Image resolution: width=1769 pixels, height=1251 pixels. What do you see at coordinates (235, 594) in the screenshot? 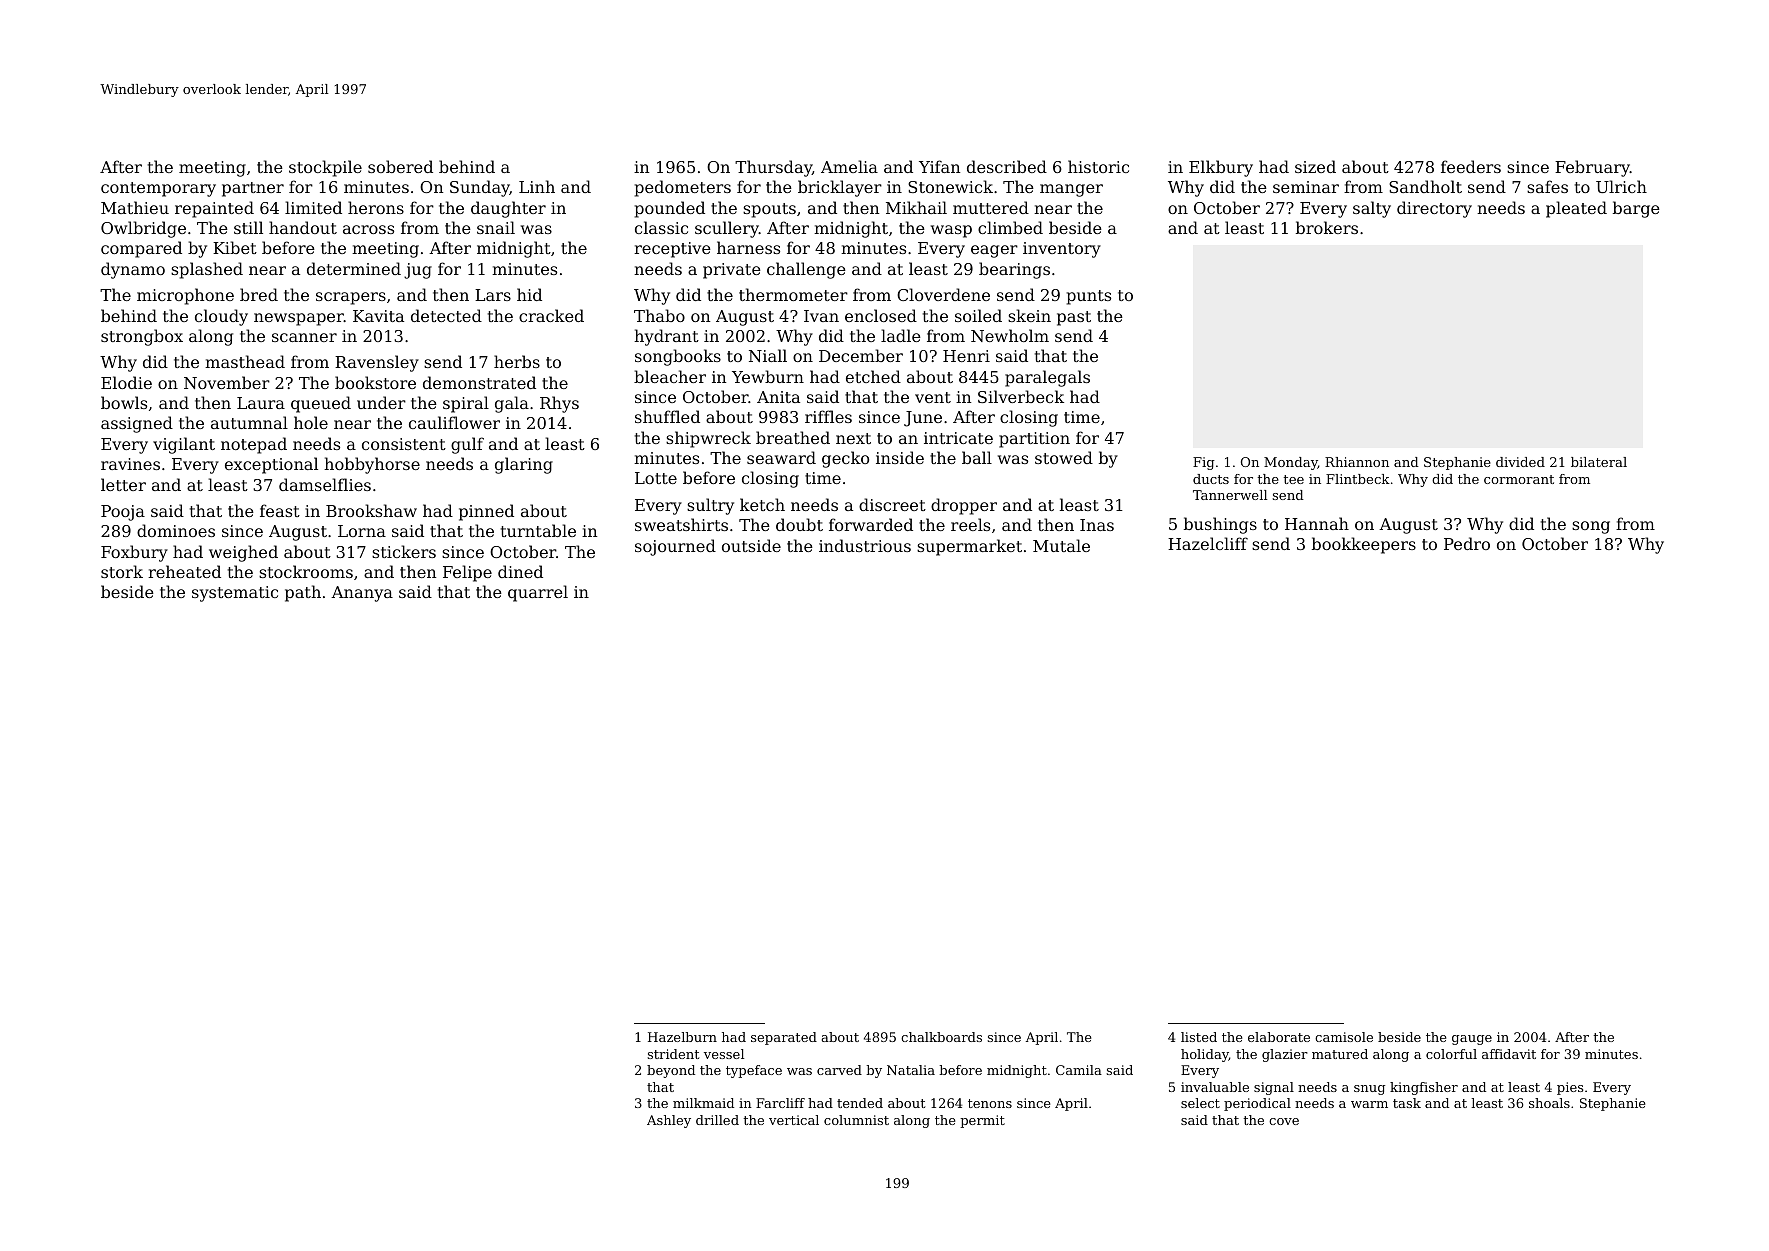
I see `systematic` at bounding box center [235, 594].
